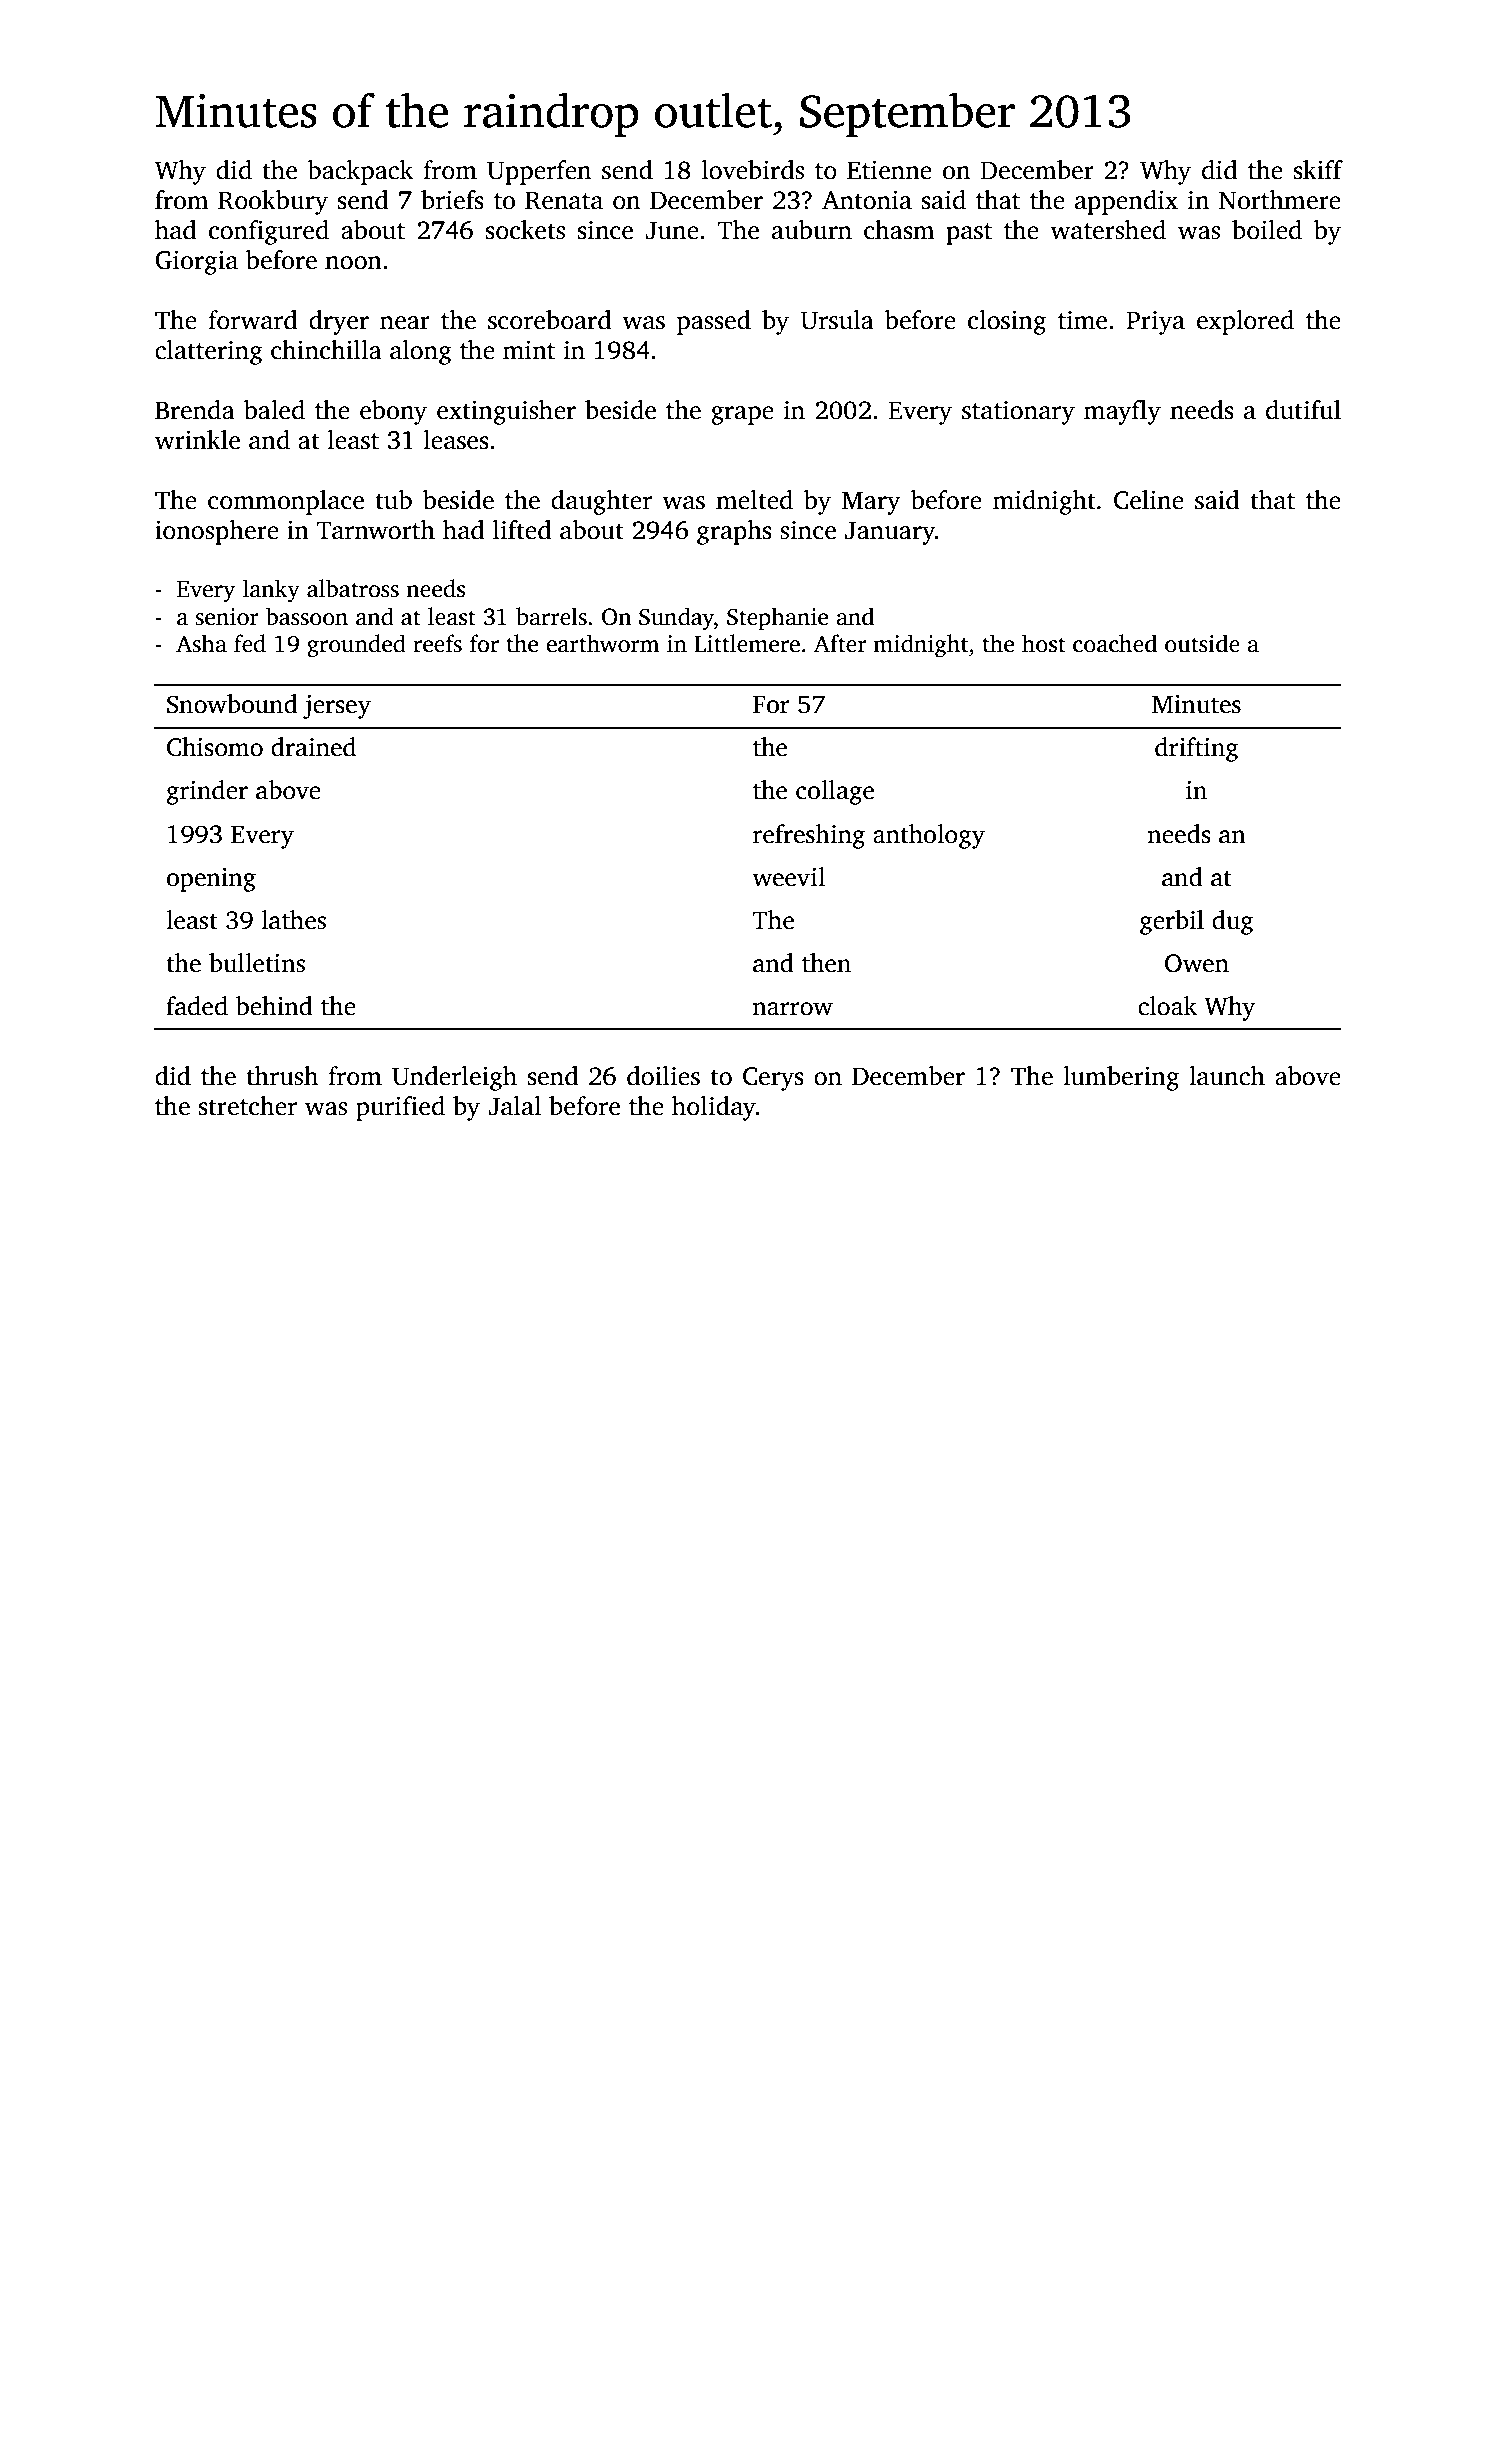 Image resolution: width=1496 pixels, height=2464 pixels. I want to click on configured, so click(269, 232).
